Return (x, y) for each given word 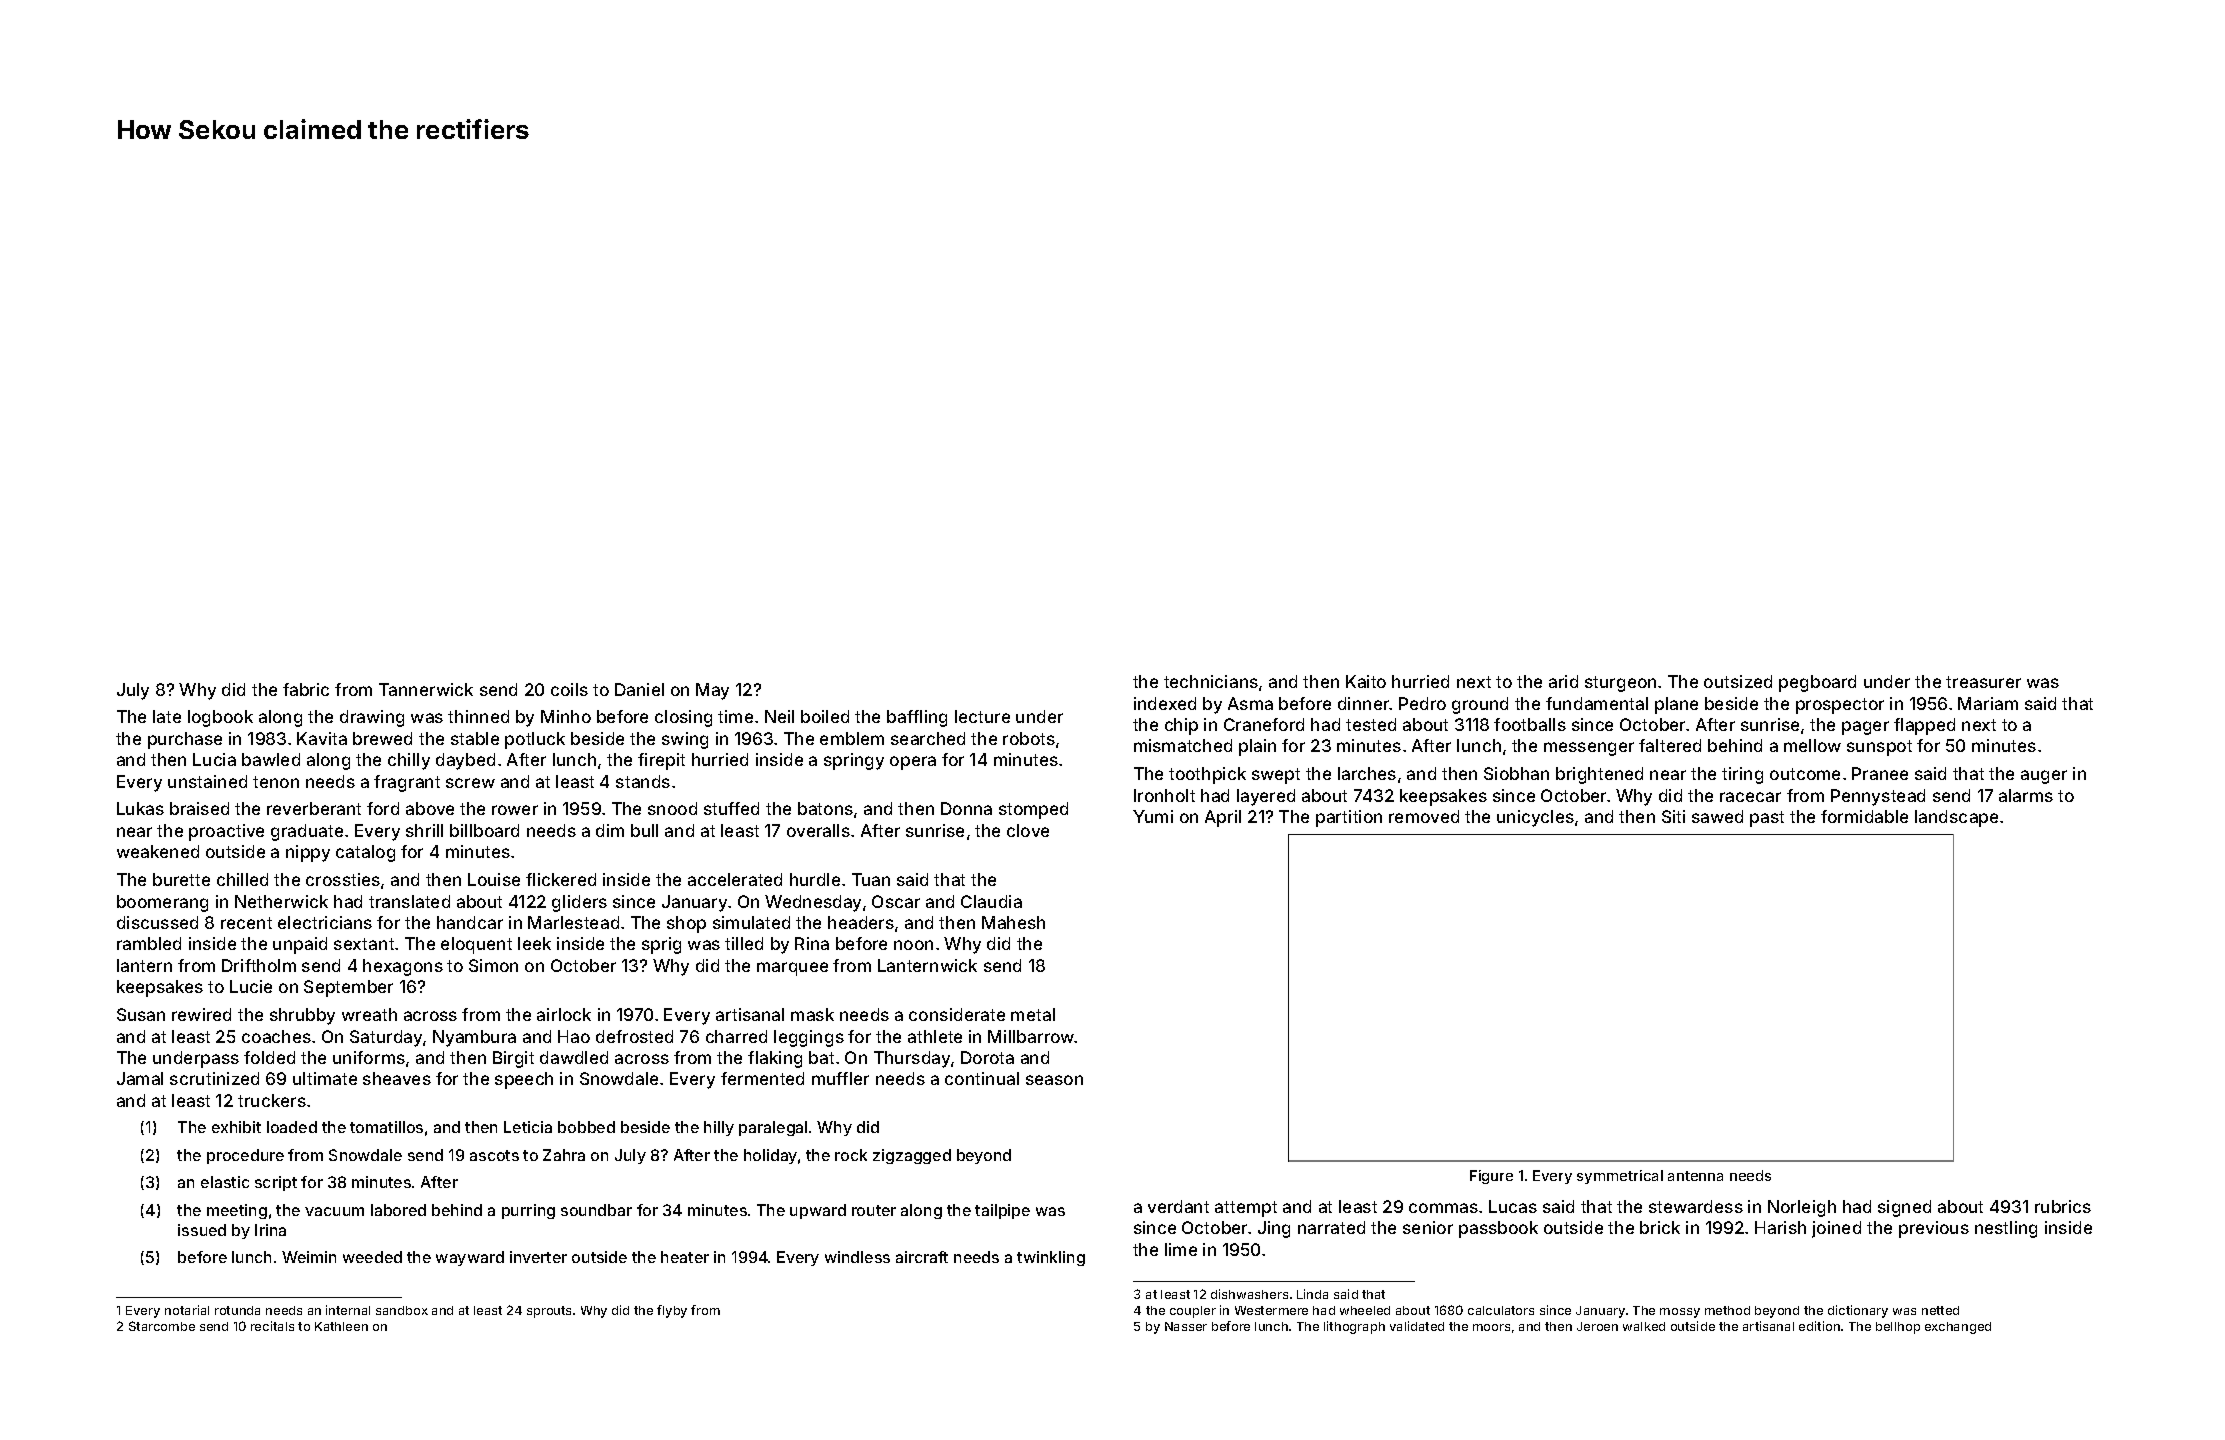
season (1054, 1080)
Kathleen (341, 1326)
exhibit (236, 1127)
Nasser (1186, 1326)
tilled (744, 943)
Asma (1250, 703)
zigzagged (912, 1156)
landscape (1956, 818)
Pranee (1880, 773)
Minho (566, 716)
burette (181, 879)
